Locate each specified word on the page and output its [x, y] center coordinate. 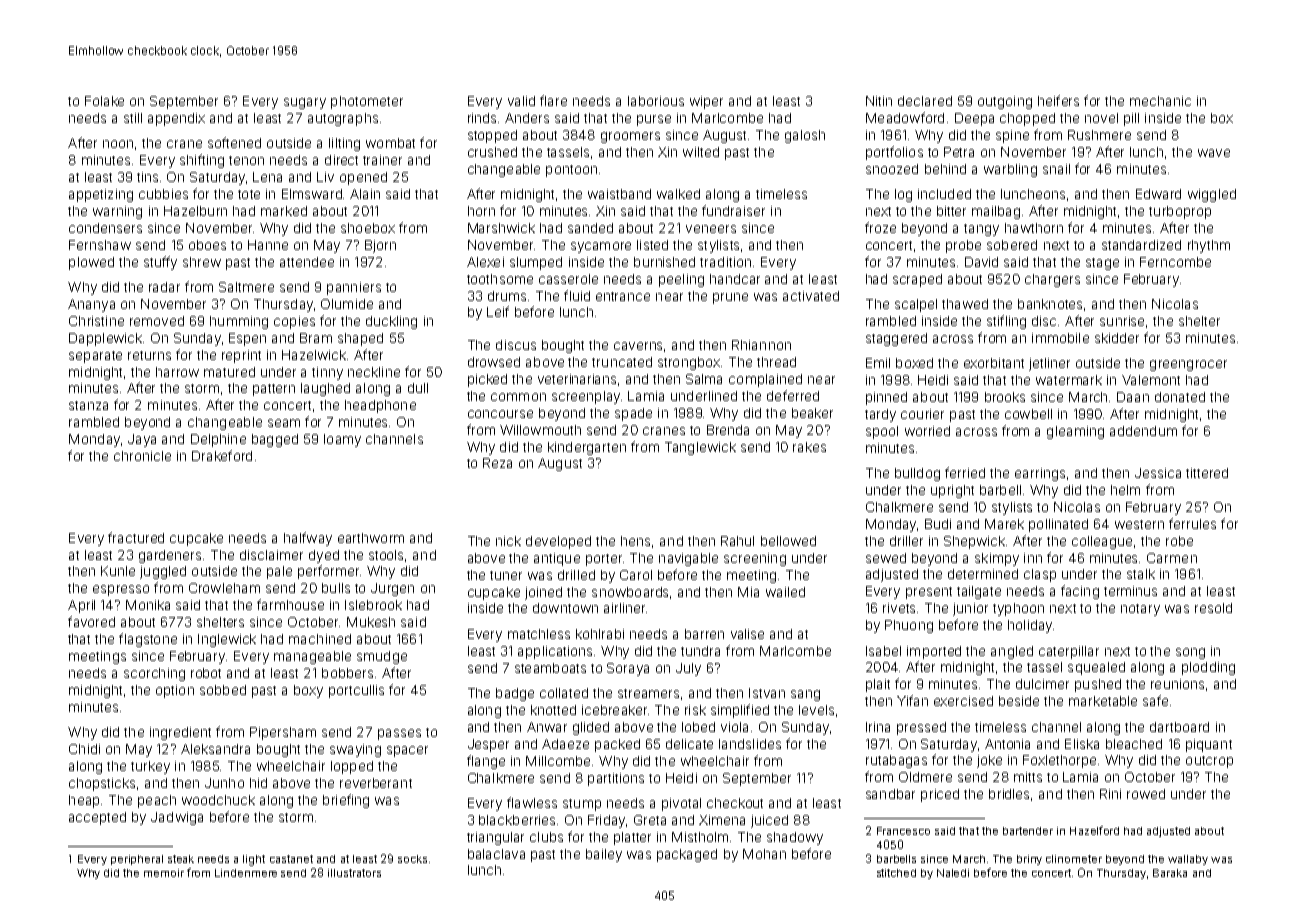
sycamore [601, 247]
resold [1213, 608]
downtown [565, 608]
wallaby [1188, 860]
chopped [1027, 119]
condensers [105, 228]
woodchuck [218, 800]
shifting [202, 161]
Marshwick [501, 228]
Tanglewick [700, 448]
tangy [981, 230]
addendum [1143, 431]
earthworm [371, 538]
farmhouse [290, 604]
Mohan [764, 854]
